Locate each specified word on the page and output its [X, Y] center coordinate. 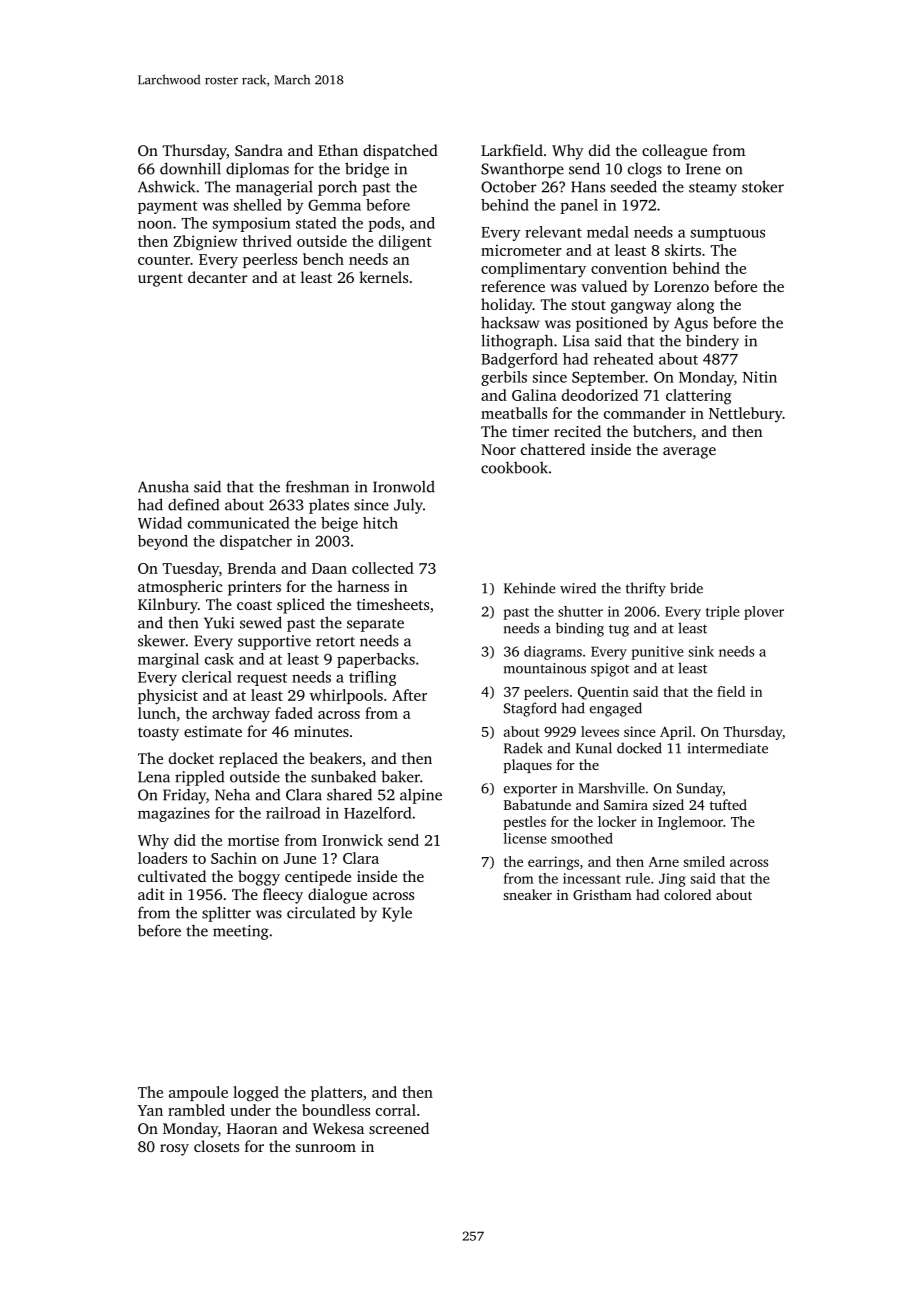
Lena [154, 777]
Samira [626, 805]
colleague [674, 152]
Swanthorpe [522, 170]
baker [400, 776]
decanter [218, 277]
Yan [150, 1110]
